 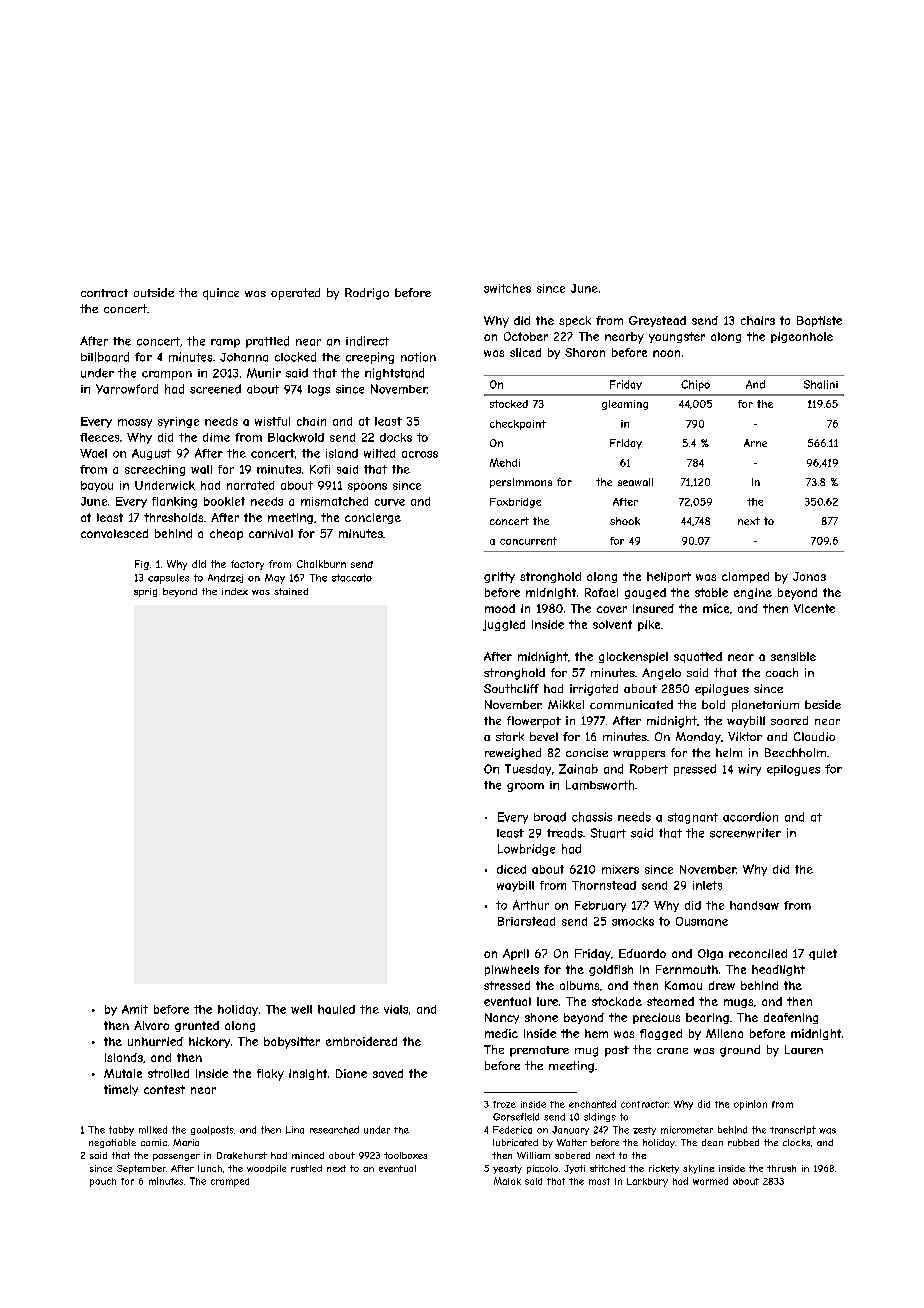 I want to click on May, so click(x=275, y=579).
